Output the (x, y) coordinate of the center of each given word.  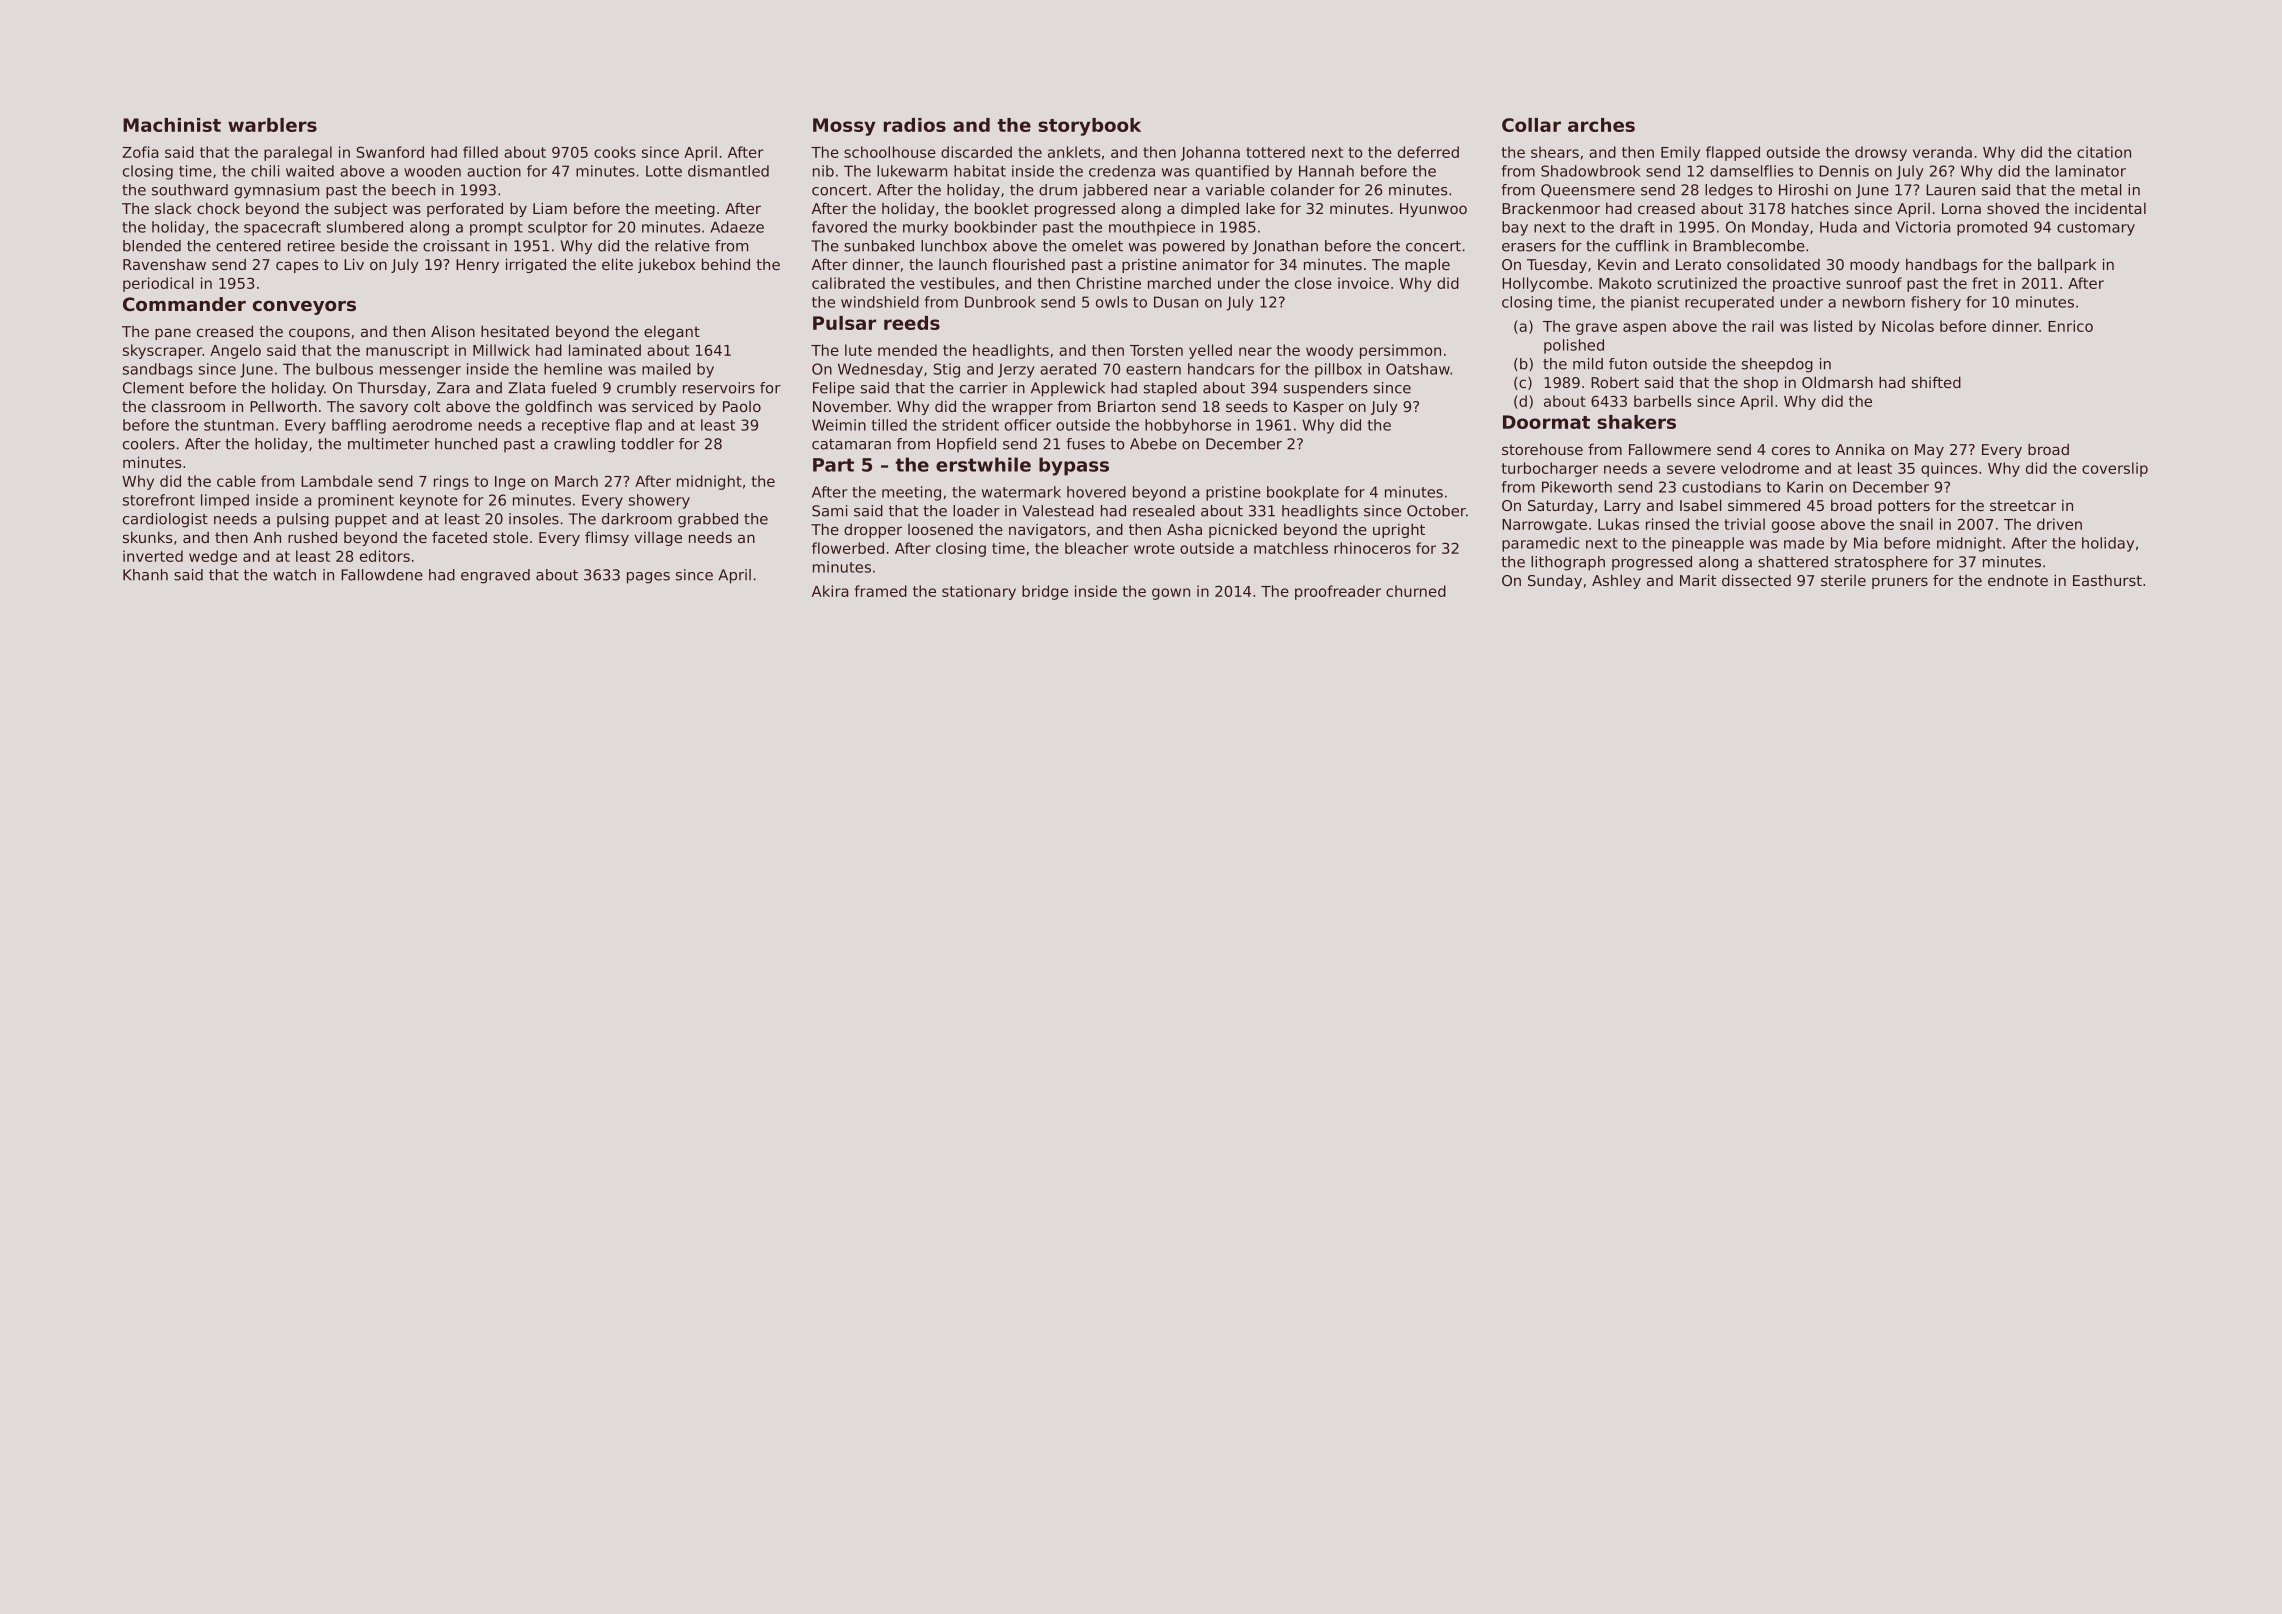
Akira (830, 591)
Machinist (172, 125)
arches (1601, 125)
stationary (979, 592)
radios (915, 125)
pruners (1900, 583)
